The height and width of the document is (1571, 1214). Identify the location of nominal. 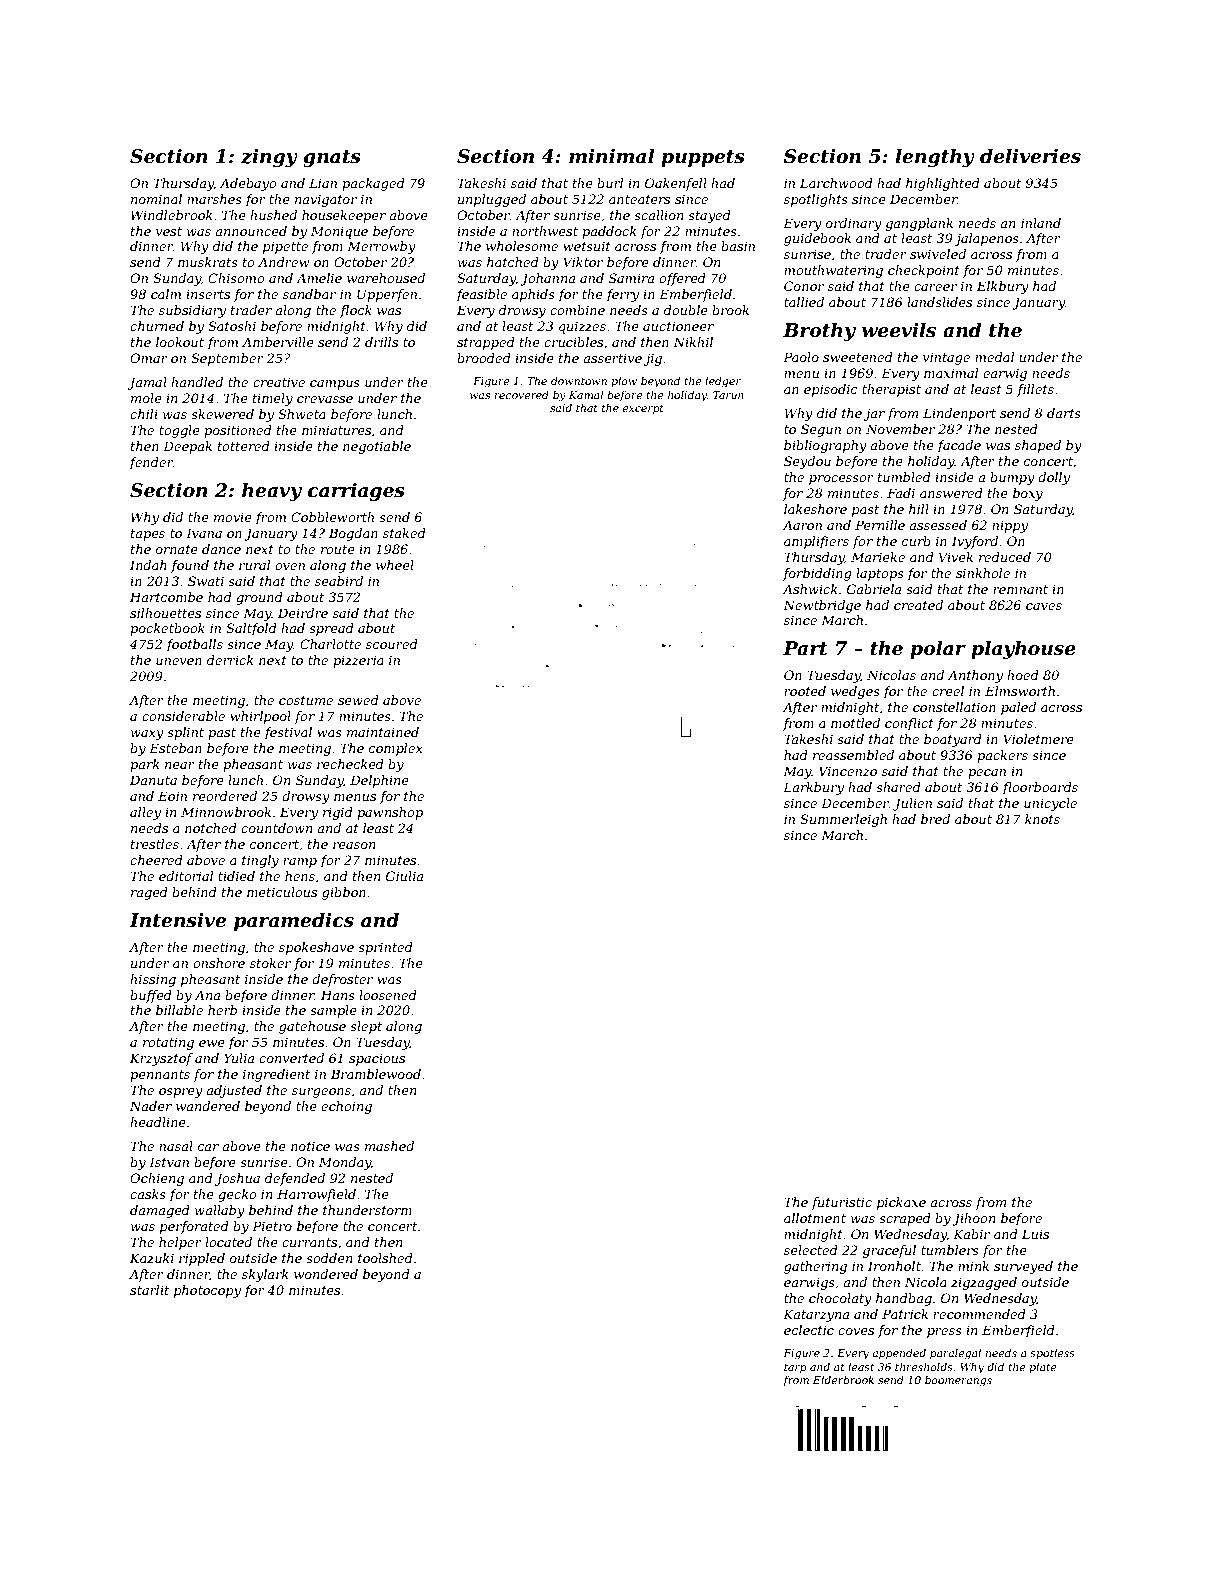
(156, 199).
